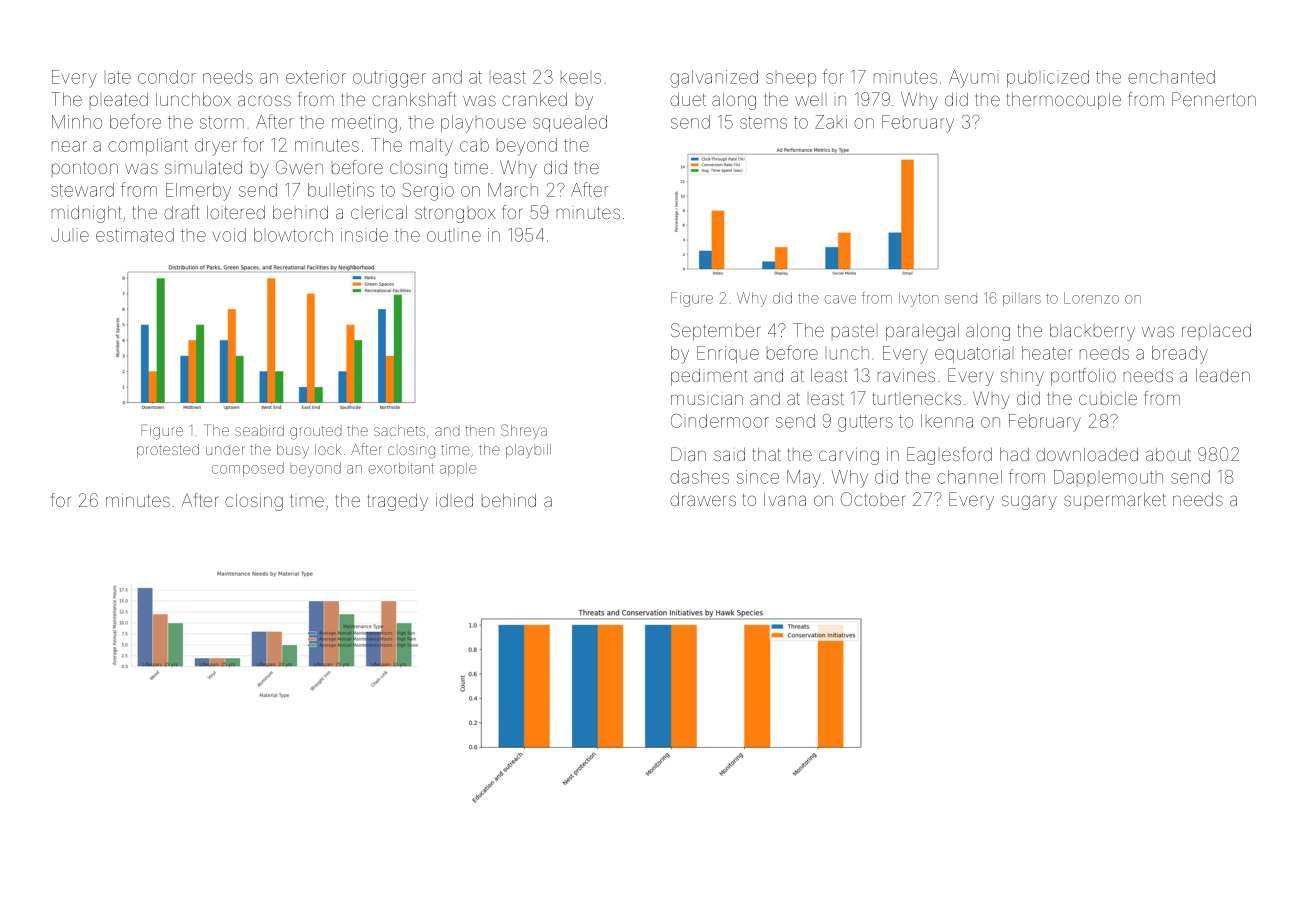  I want to click on Zaki, so click(831, 122).
